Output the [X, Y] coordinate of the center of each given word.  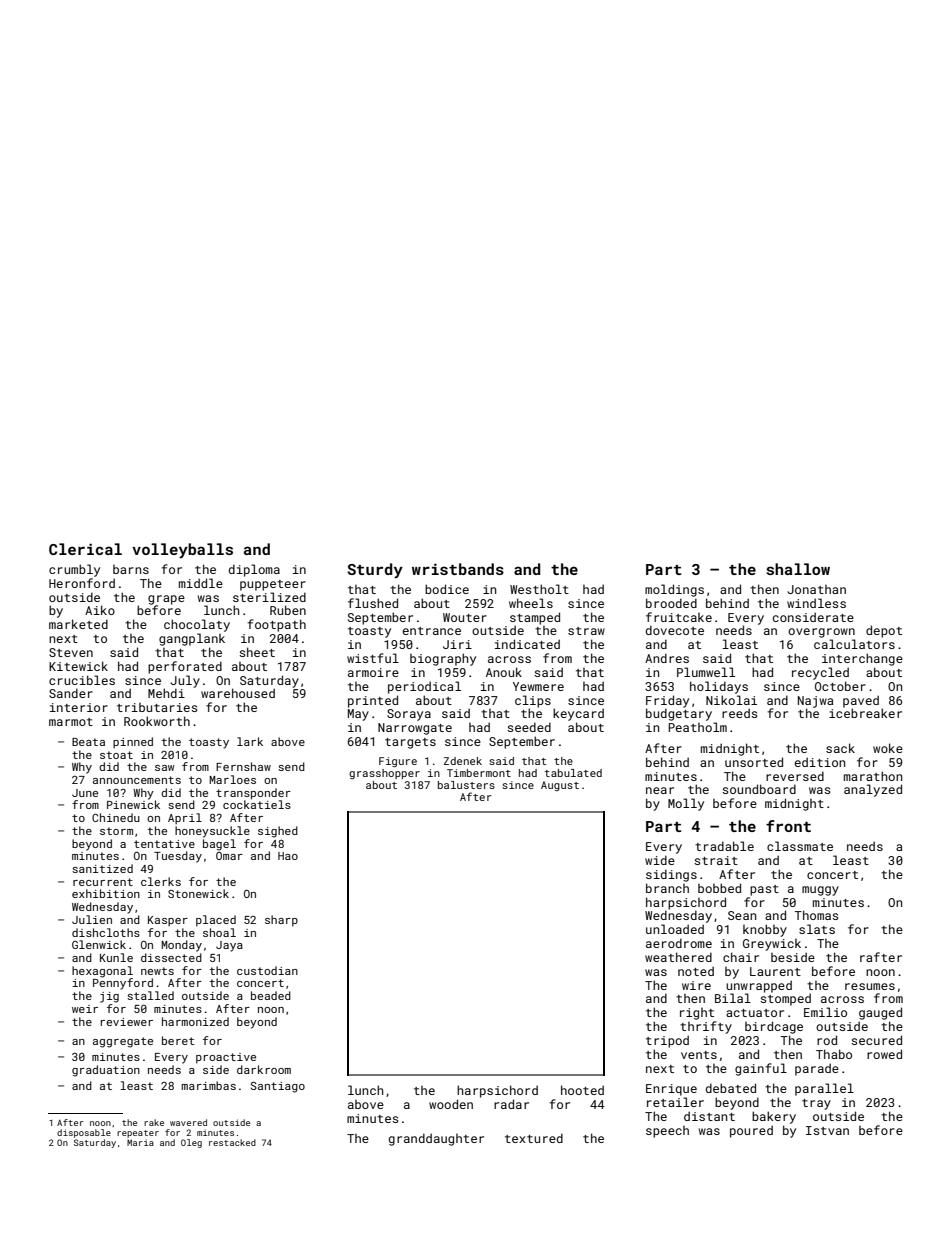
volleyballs [182, 551]
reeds [739, 713]
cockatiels [257, 804]
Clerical [85, 549]
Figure [398, 762]
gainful [761, 1069]
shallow [798, 569]
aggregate [123, 1042]
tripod [667, 1041]
